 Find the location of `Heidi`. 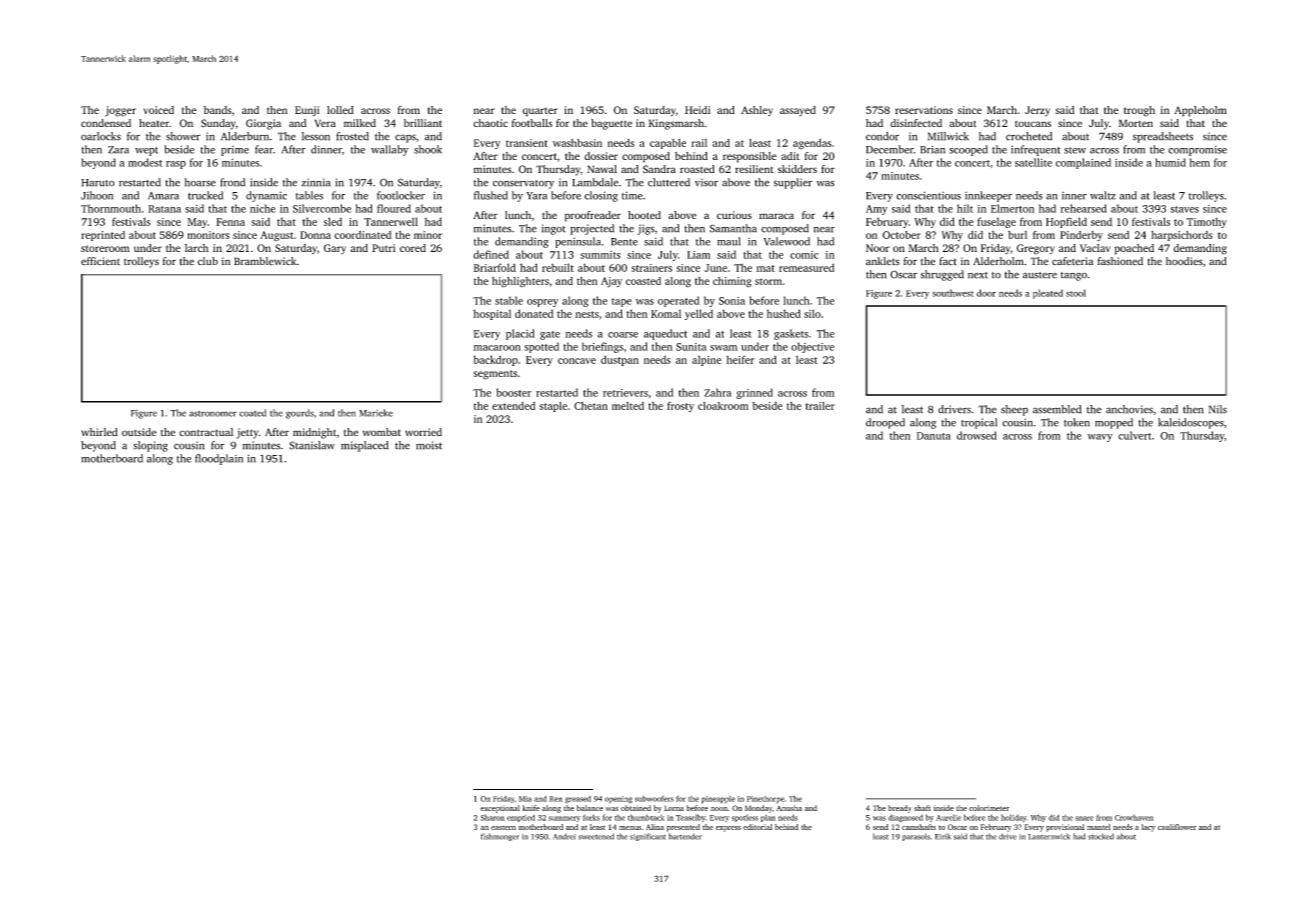

Heidi is located at coordinates (698, 110).
